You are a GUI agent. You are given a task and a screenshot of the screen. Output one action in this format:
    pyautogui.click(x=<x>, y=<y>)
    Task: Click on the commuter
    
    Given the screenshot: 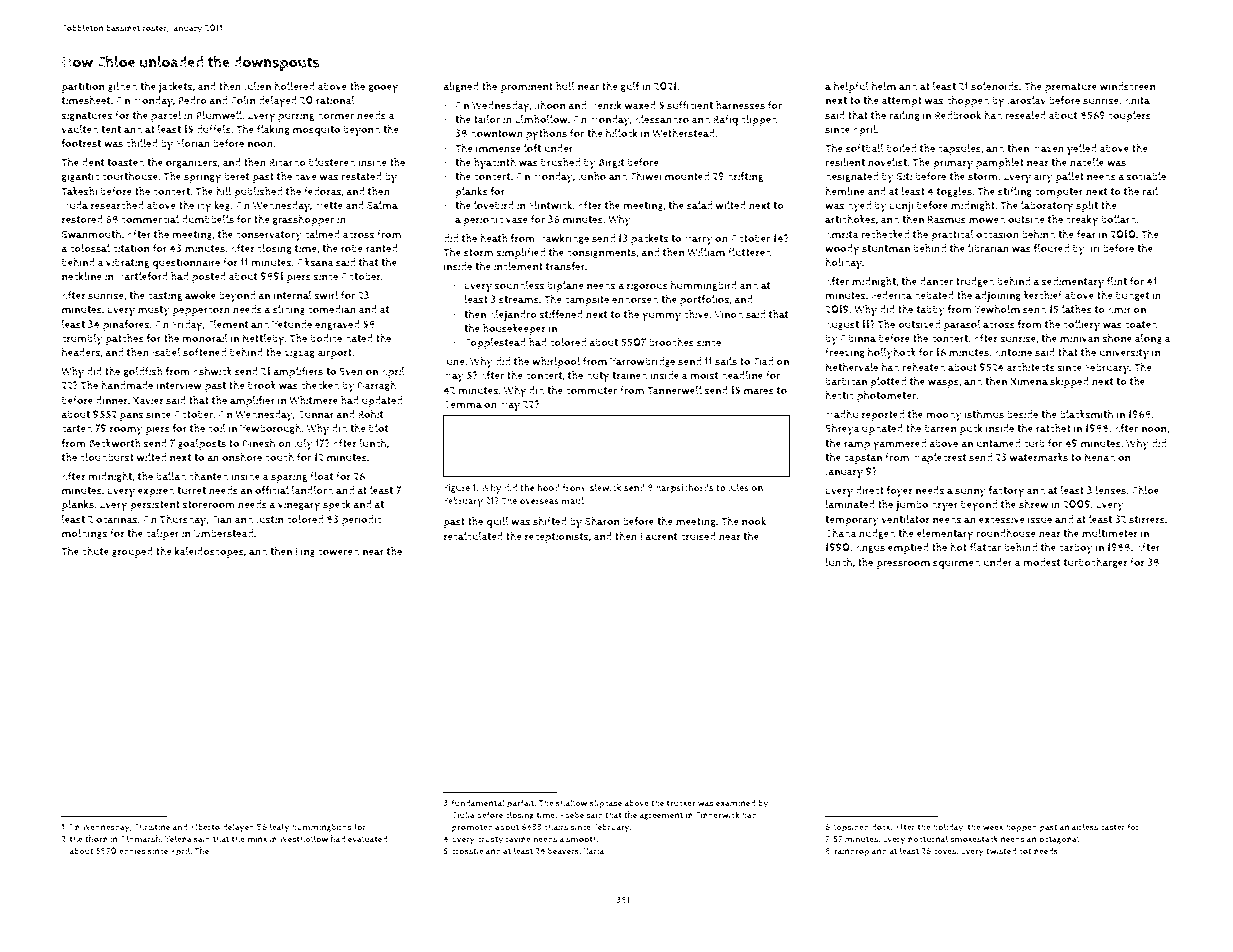 What is the action you would take?
    pyautogui.click(x=591, y=391)
